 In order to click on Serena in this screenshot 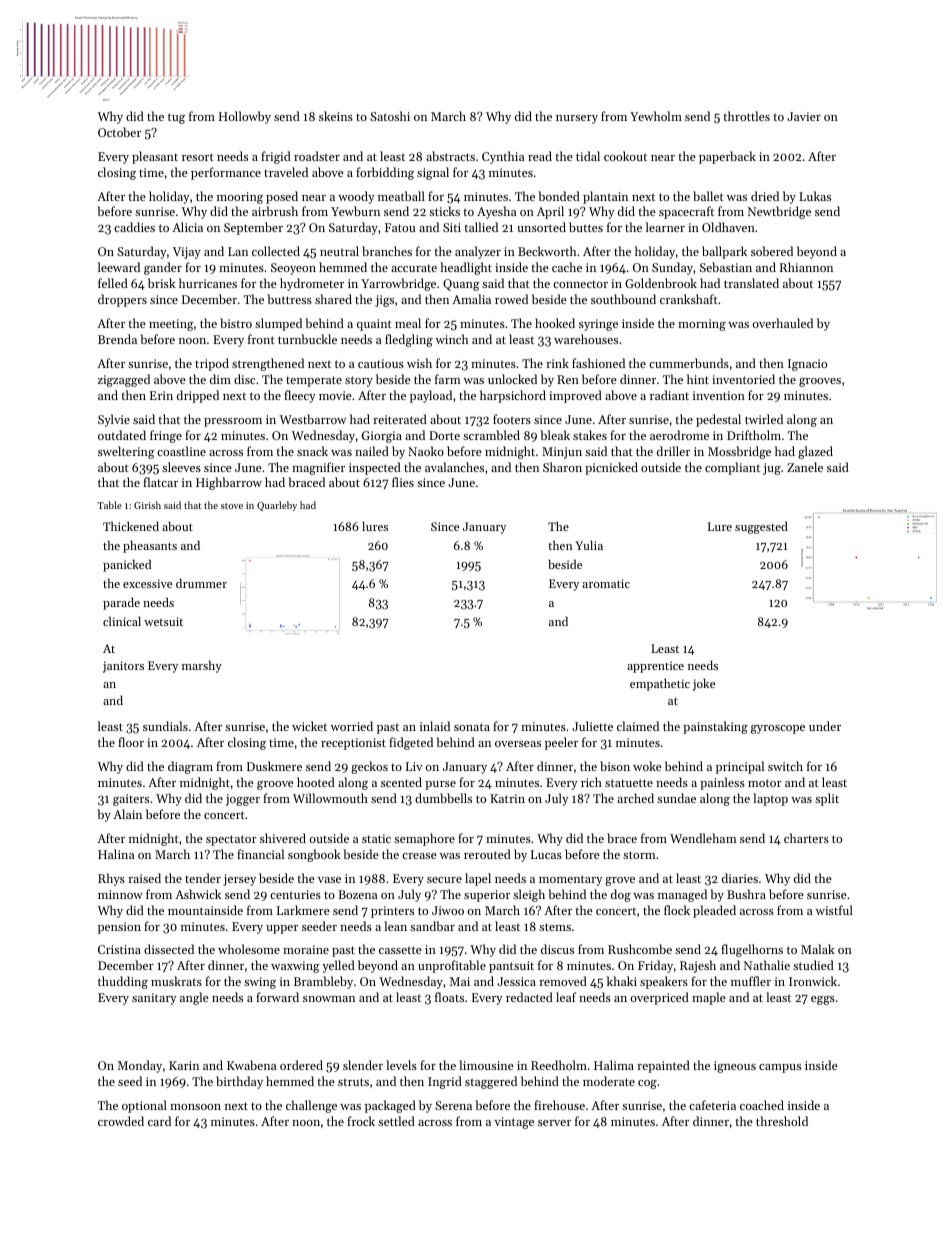, I will do `click(453, 1105)`.
